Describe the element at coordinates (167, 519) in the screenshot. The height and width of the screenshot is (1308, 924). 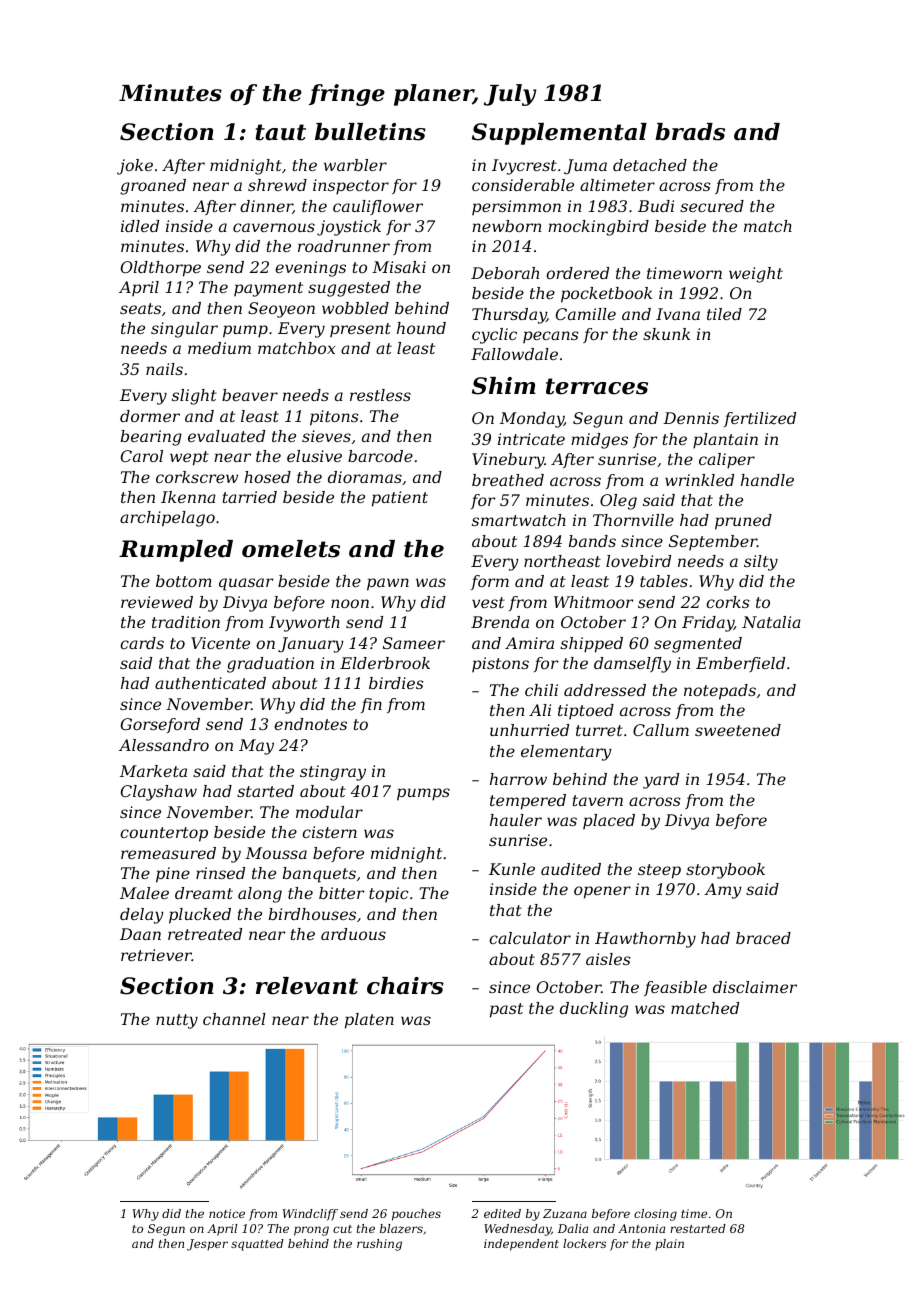
I see `archipelago` at that location.
